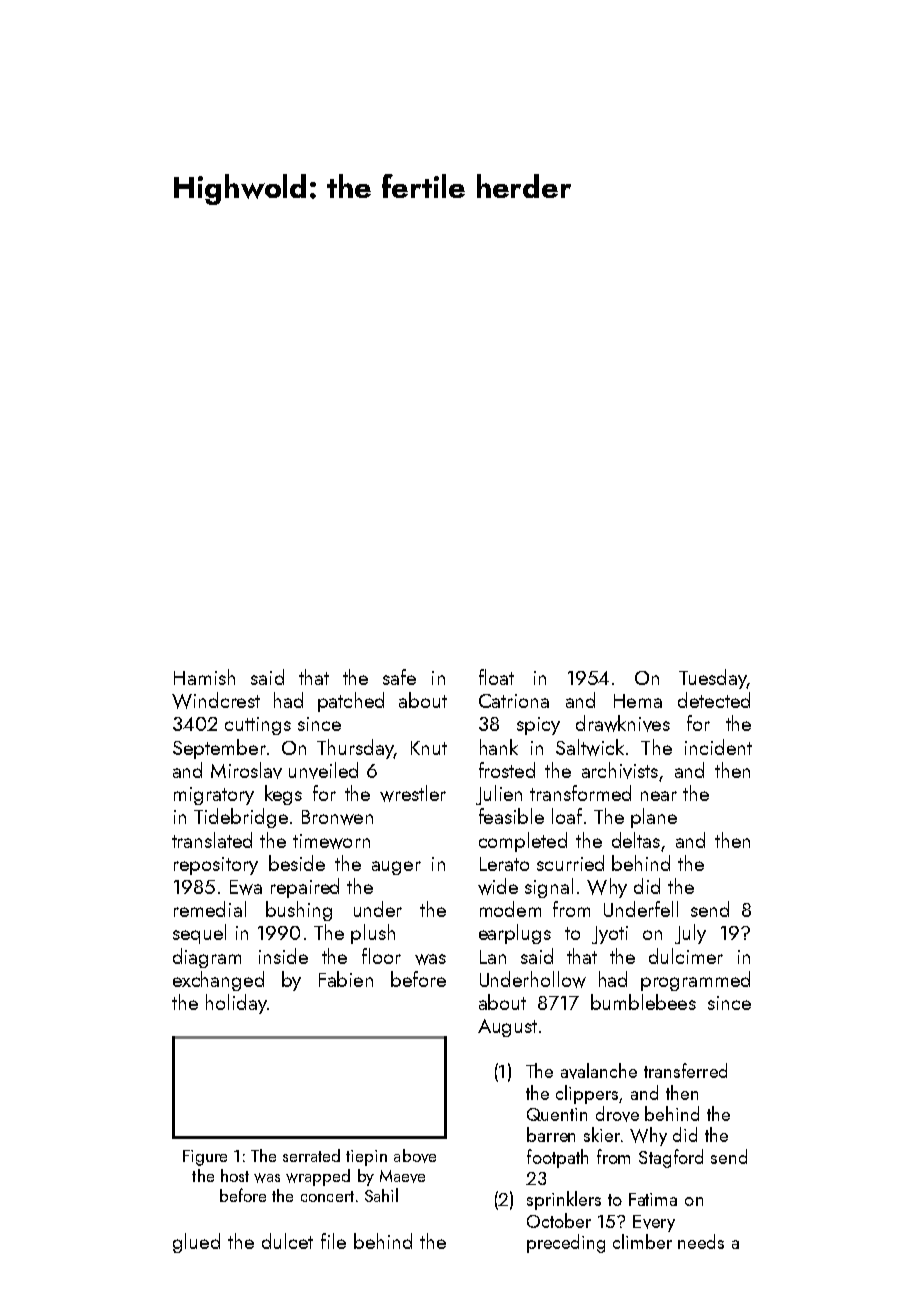 The width and height of the document is (924, 1311). Describe the element at coordinates (216, 700) in the document. I see `Windcrest` at that location.
